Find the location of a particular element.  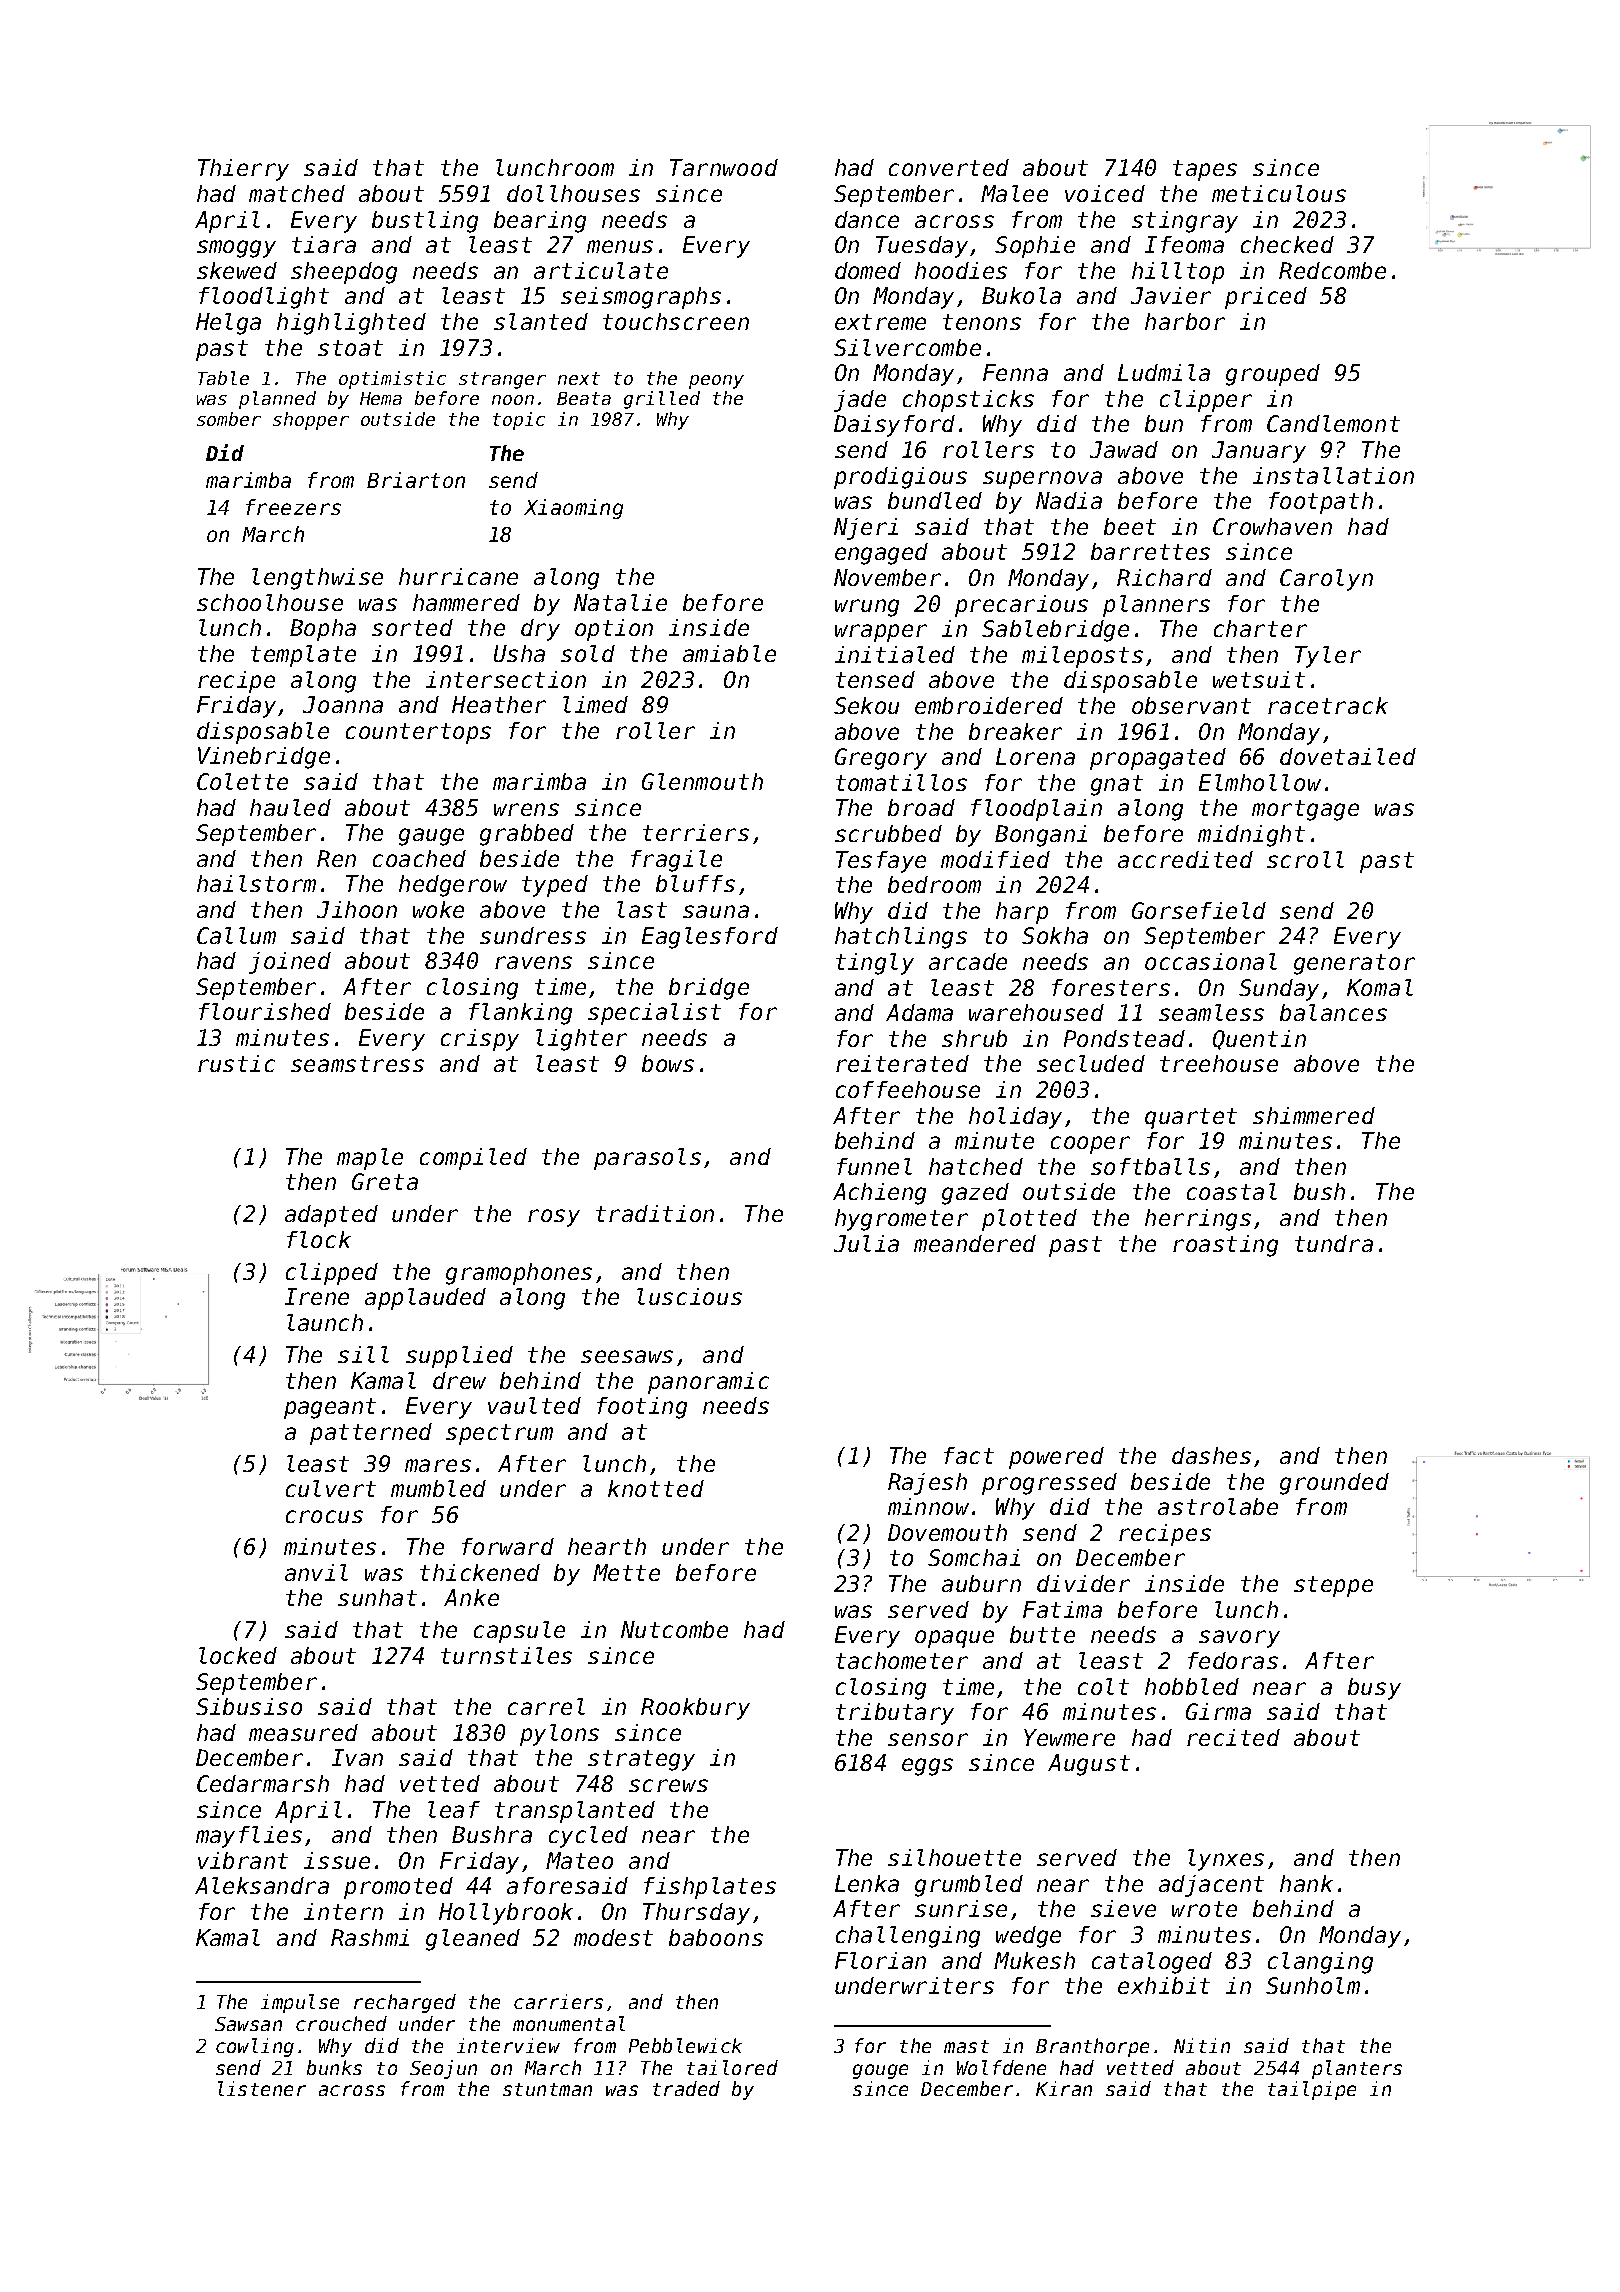

promoted is located at coordinates (398, 1888).
